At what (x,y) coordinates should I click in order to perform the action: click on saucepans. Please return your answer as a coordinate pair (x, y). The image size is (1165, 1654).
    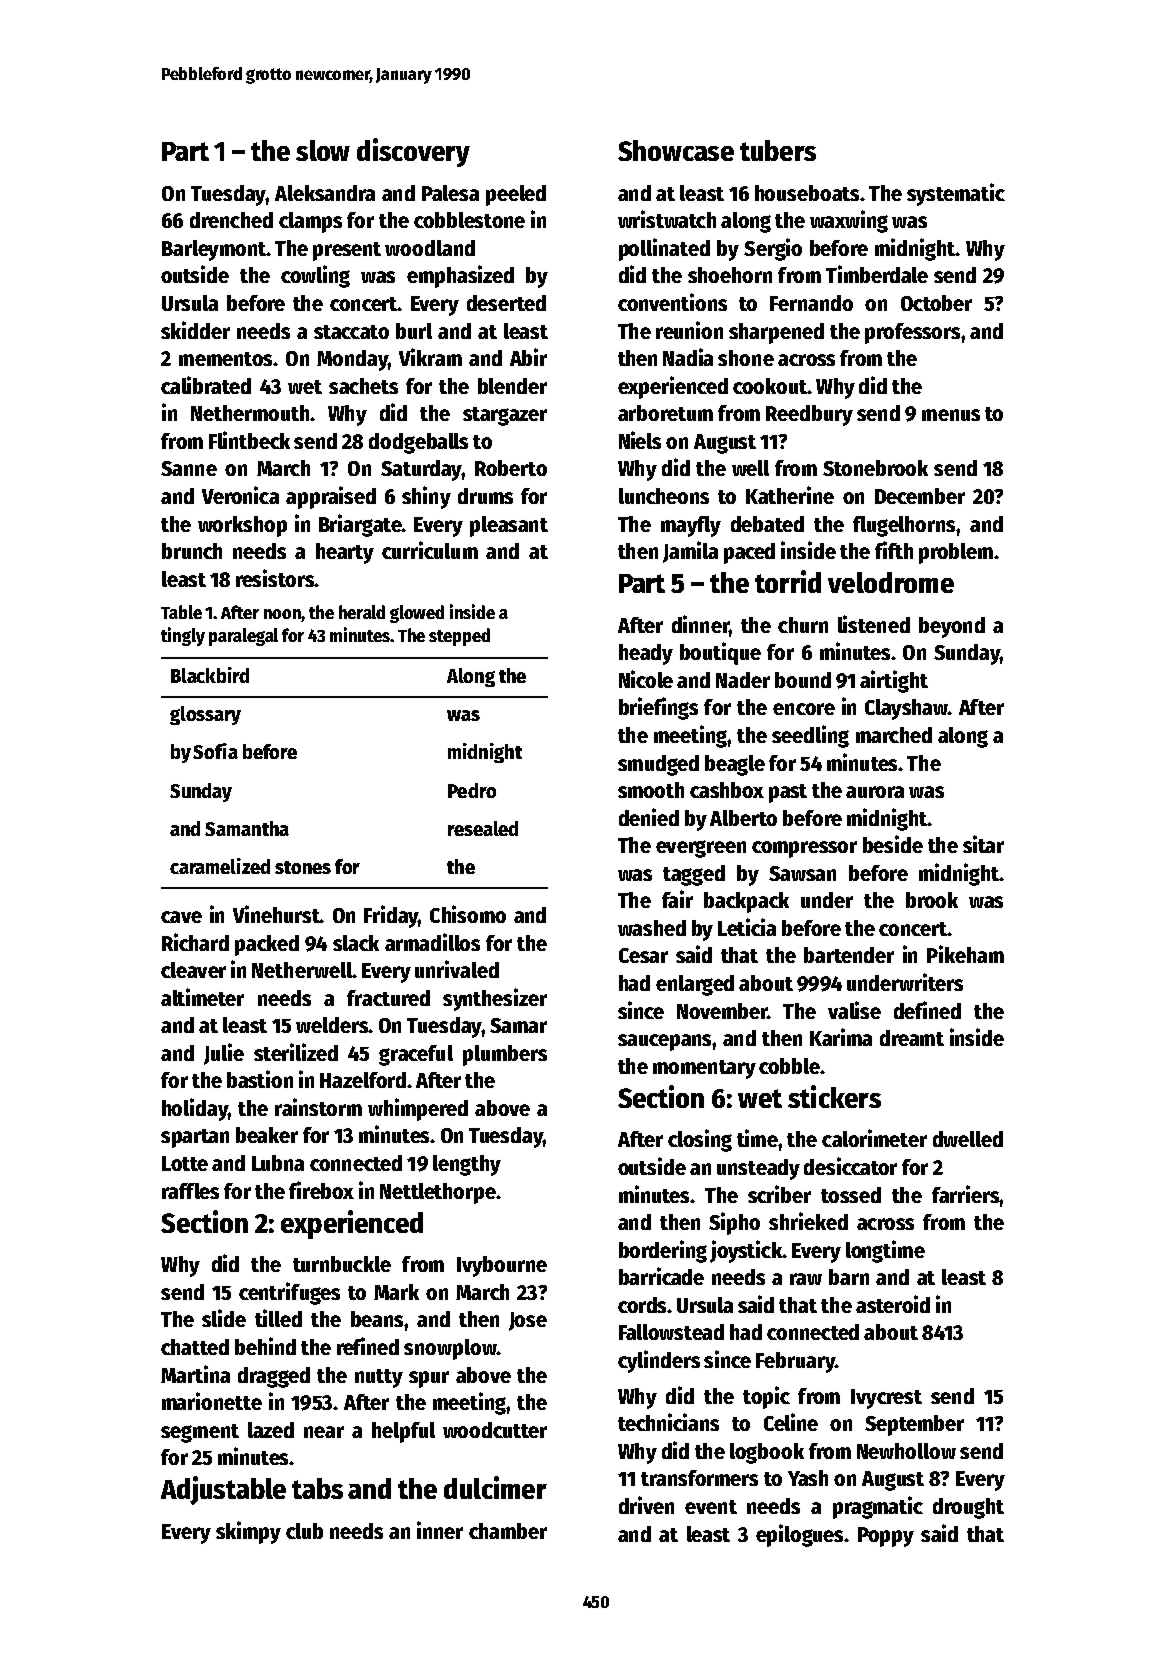
    Looking at the image, I should click on (664, 1042).
